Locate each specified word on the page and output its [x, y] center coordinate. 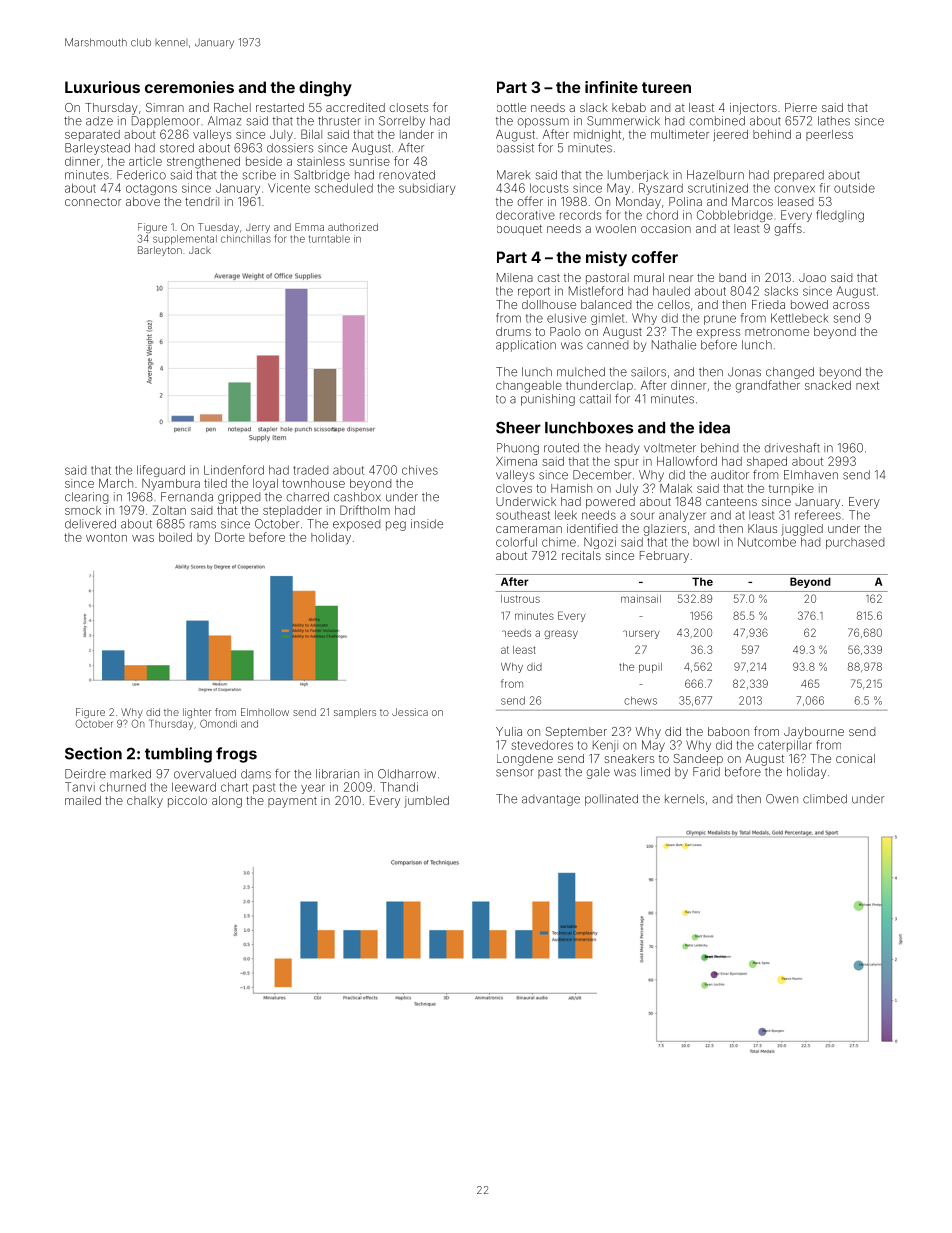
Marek [513, 175]
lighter [197, 713]
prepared [799, 176]
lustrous [520, 599]
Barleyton [160, 251]
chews [640, 700]
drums [513, 331]
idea [714, 427]
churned [123, 787]
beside [264, 161]
